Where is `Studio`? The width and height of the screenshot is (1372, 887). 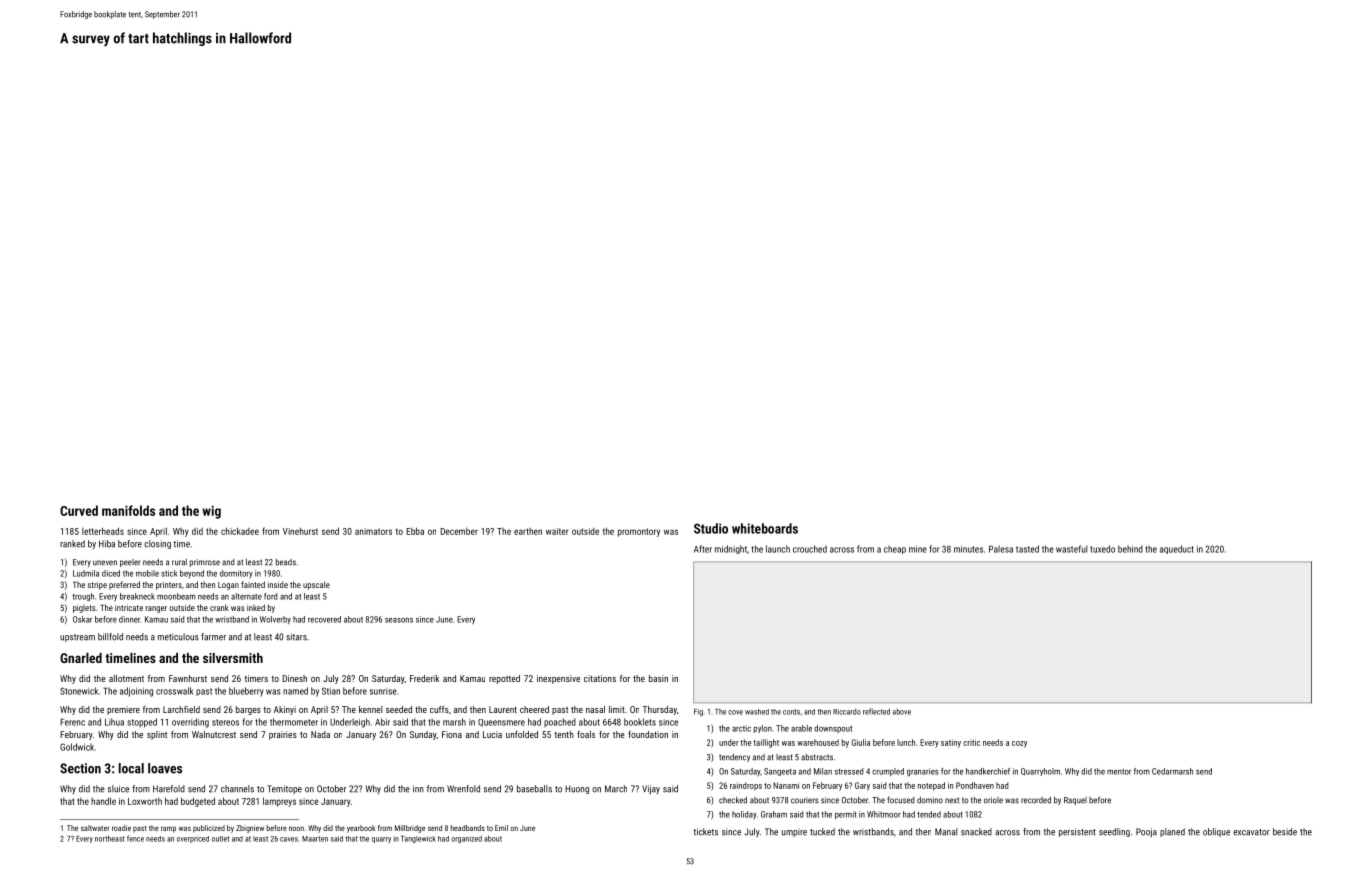 Studio is located at coordinates (711, 528).
